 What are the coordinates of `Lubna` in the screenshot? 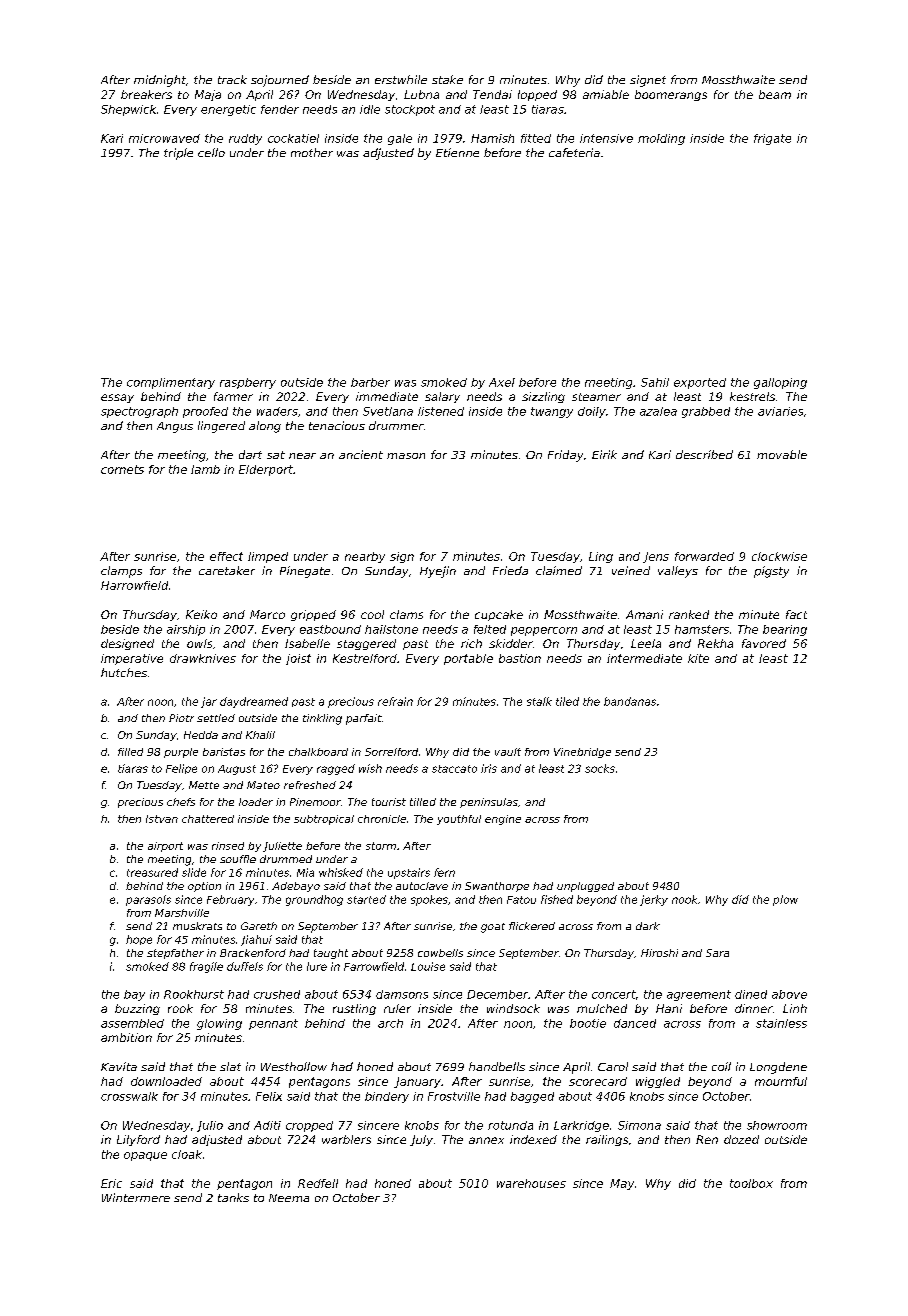 It's located at (421, 94).
